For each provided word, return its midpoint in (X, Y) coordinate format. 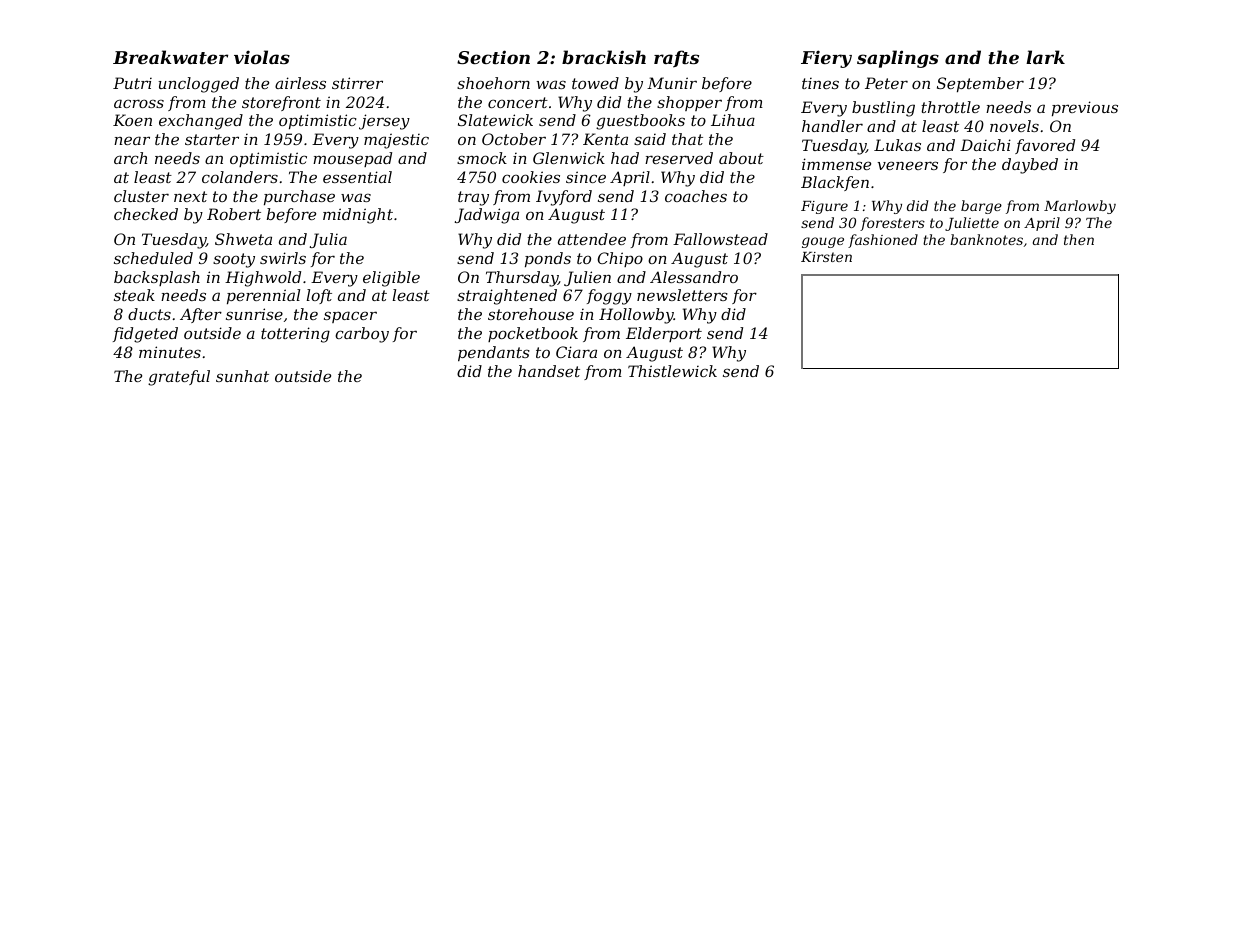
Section (493, 57)
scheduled (153, 258)
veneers (908, 165)
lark (1045, 57)
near (132, 140)
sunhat (242, 376)
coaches (696, 196)
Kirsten (826, 257)
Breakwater (170, 57)
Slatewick (495, 120)
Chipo (620, 259)
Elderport (664, 334)
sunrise (254, 314)
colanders (240, 177)
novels (1014, 126)
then (1079, 239)
